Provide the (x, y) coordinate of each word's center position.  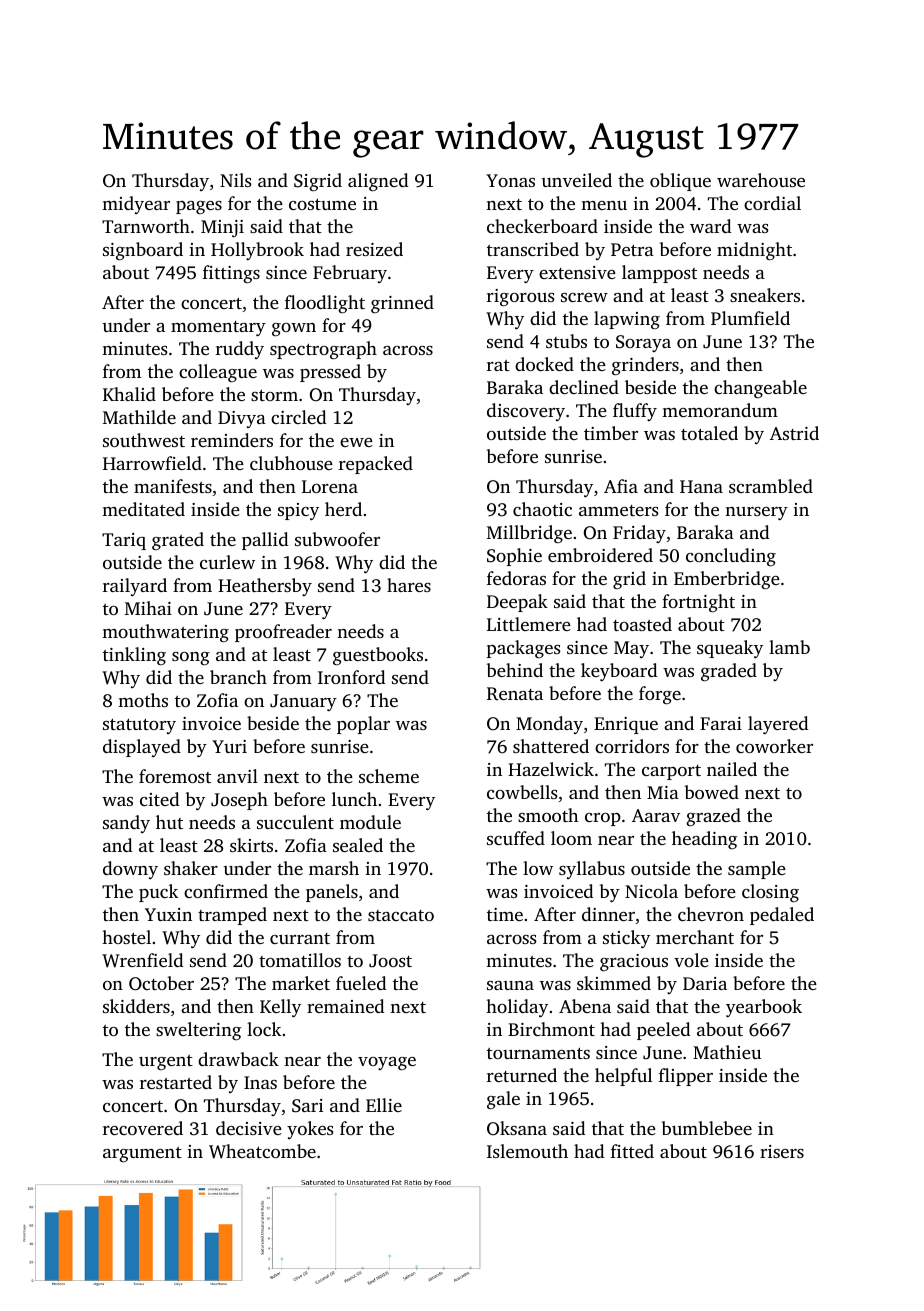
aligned (378, 182)
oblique (680, 182)
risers (782, 1151)
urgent (166, 1062)
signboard (143, 251)
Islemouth (527, 1151)
